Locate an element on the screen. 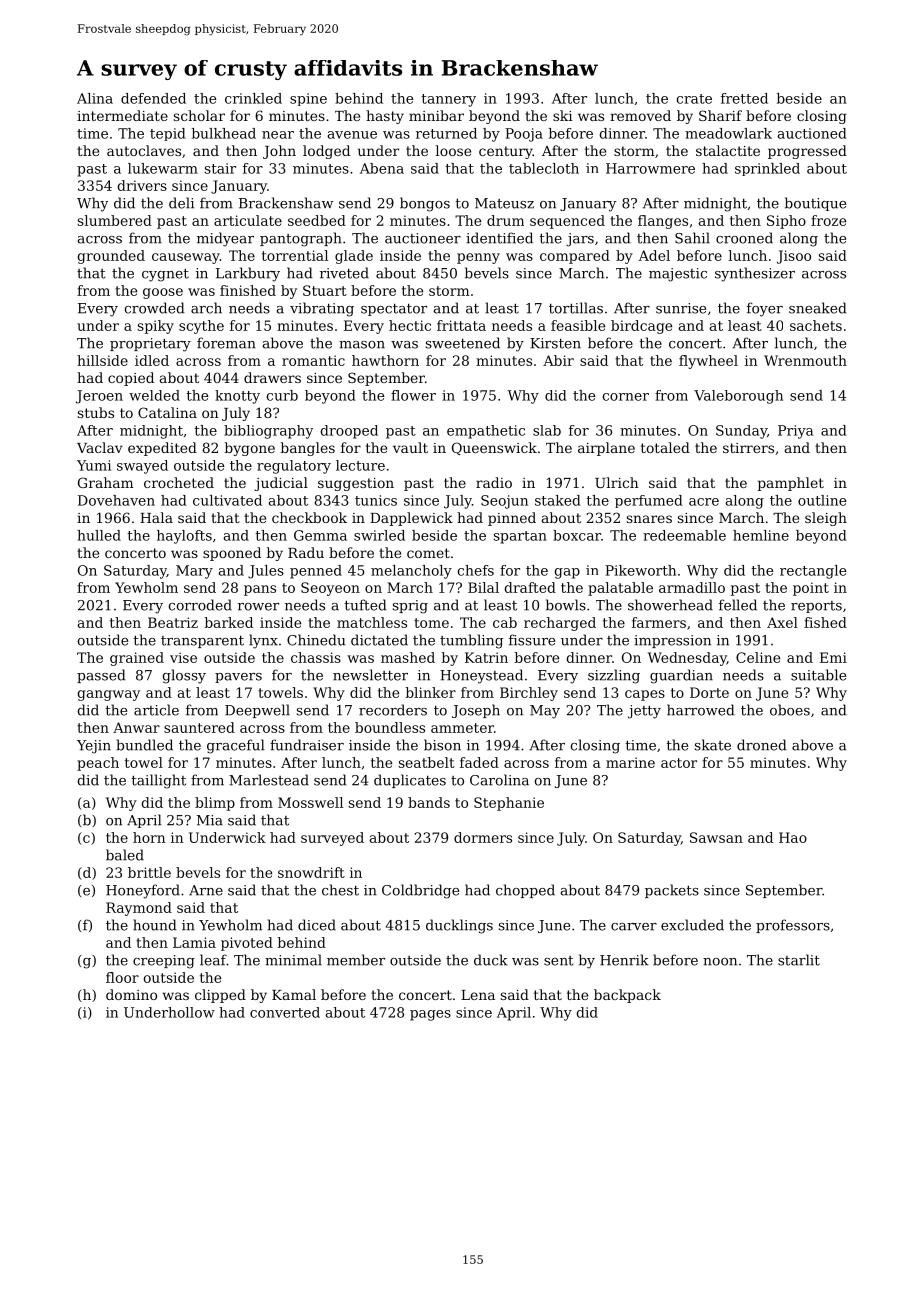  spine is located at coordinates (308, 99).
